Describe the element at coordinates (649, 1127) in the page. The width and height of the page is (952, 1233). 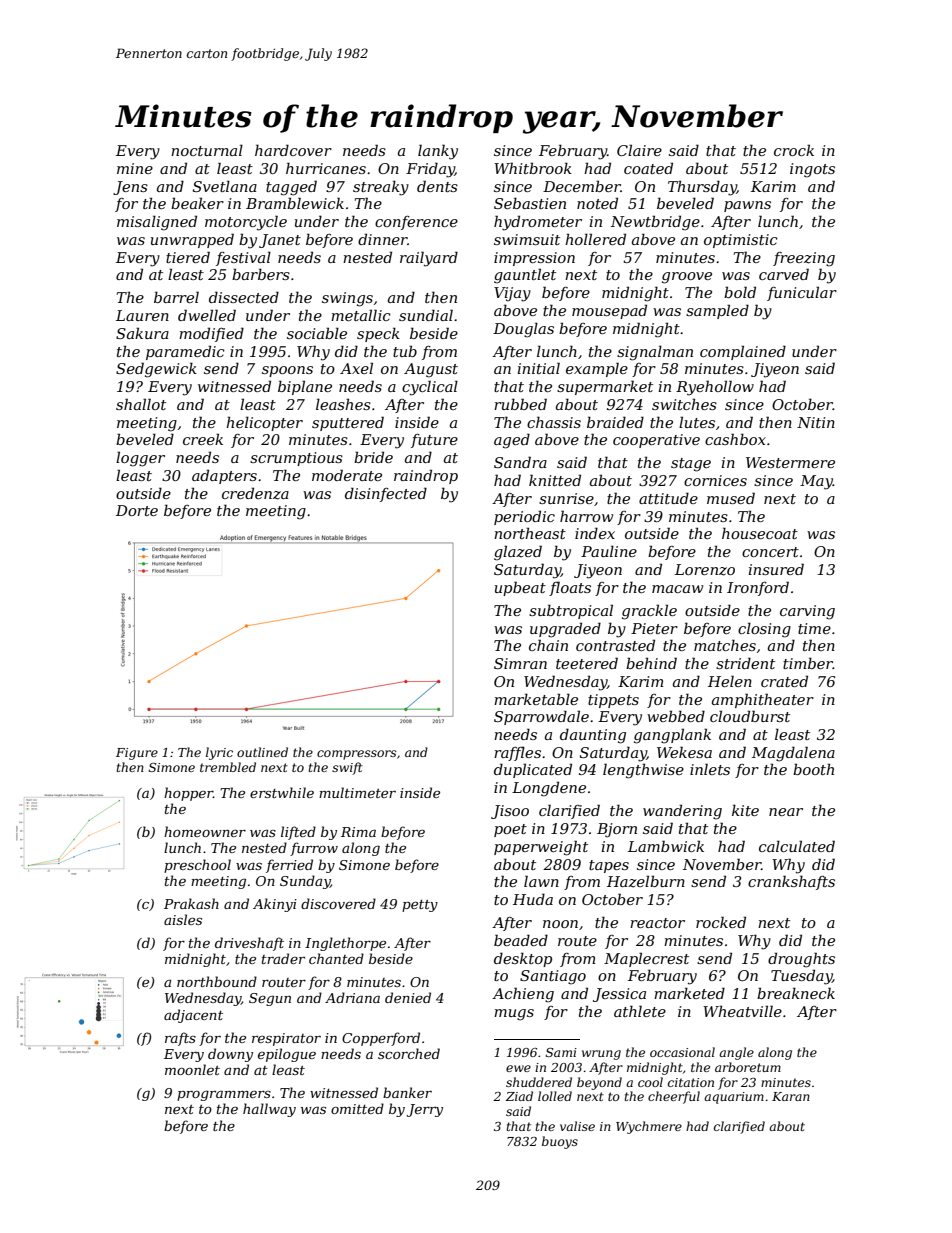
I see `Wychmere` at that location.
